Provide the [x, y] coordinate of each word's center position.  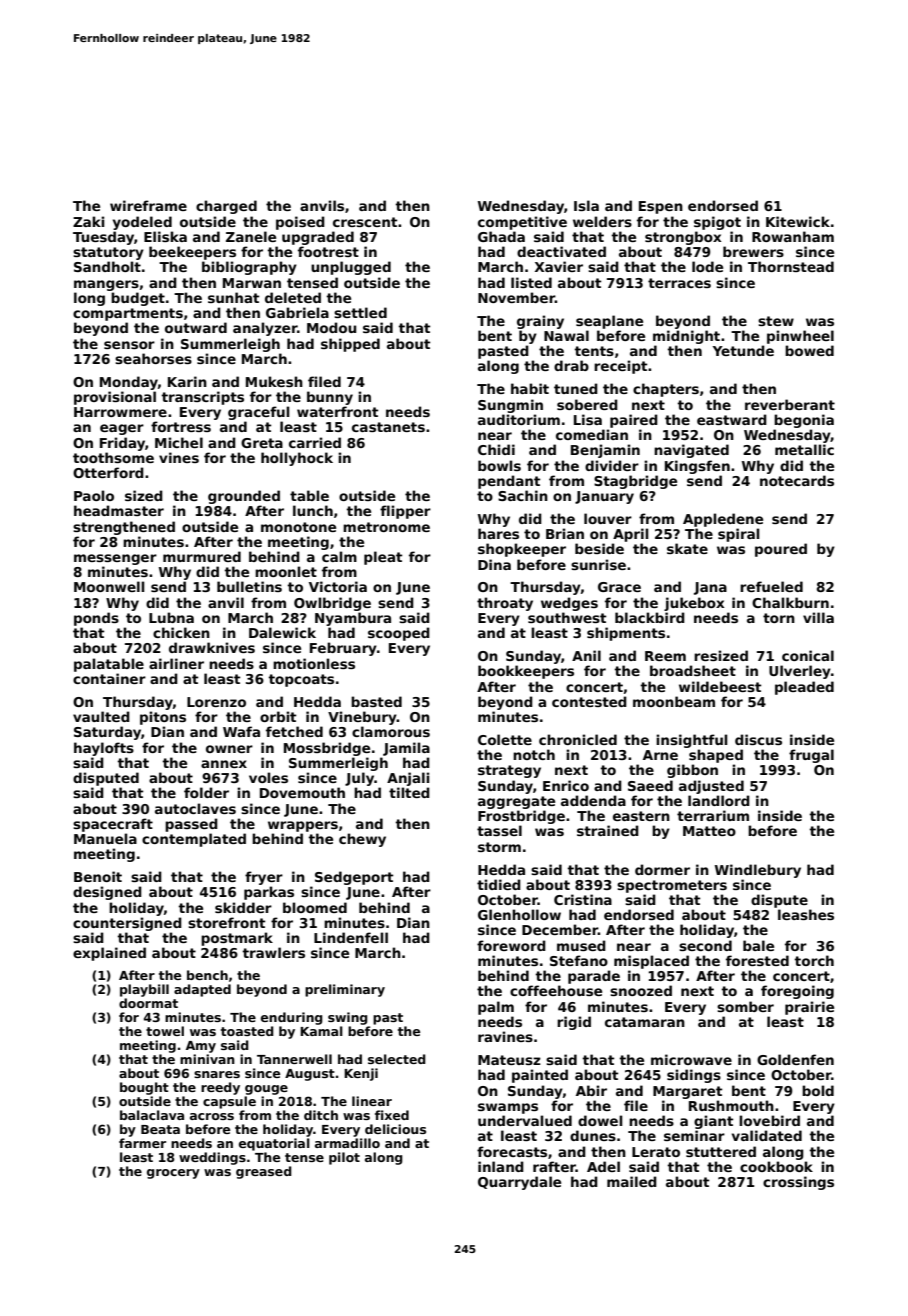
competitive [522, 223]
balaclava [152, 1115]
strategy [509, 771]
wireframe [148, 205]
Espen [661, 207]
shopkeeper [522, 550]
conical [808, 655]
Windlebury [758, 871]
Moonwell [109, 586]
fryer [264, 878]
